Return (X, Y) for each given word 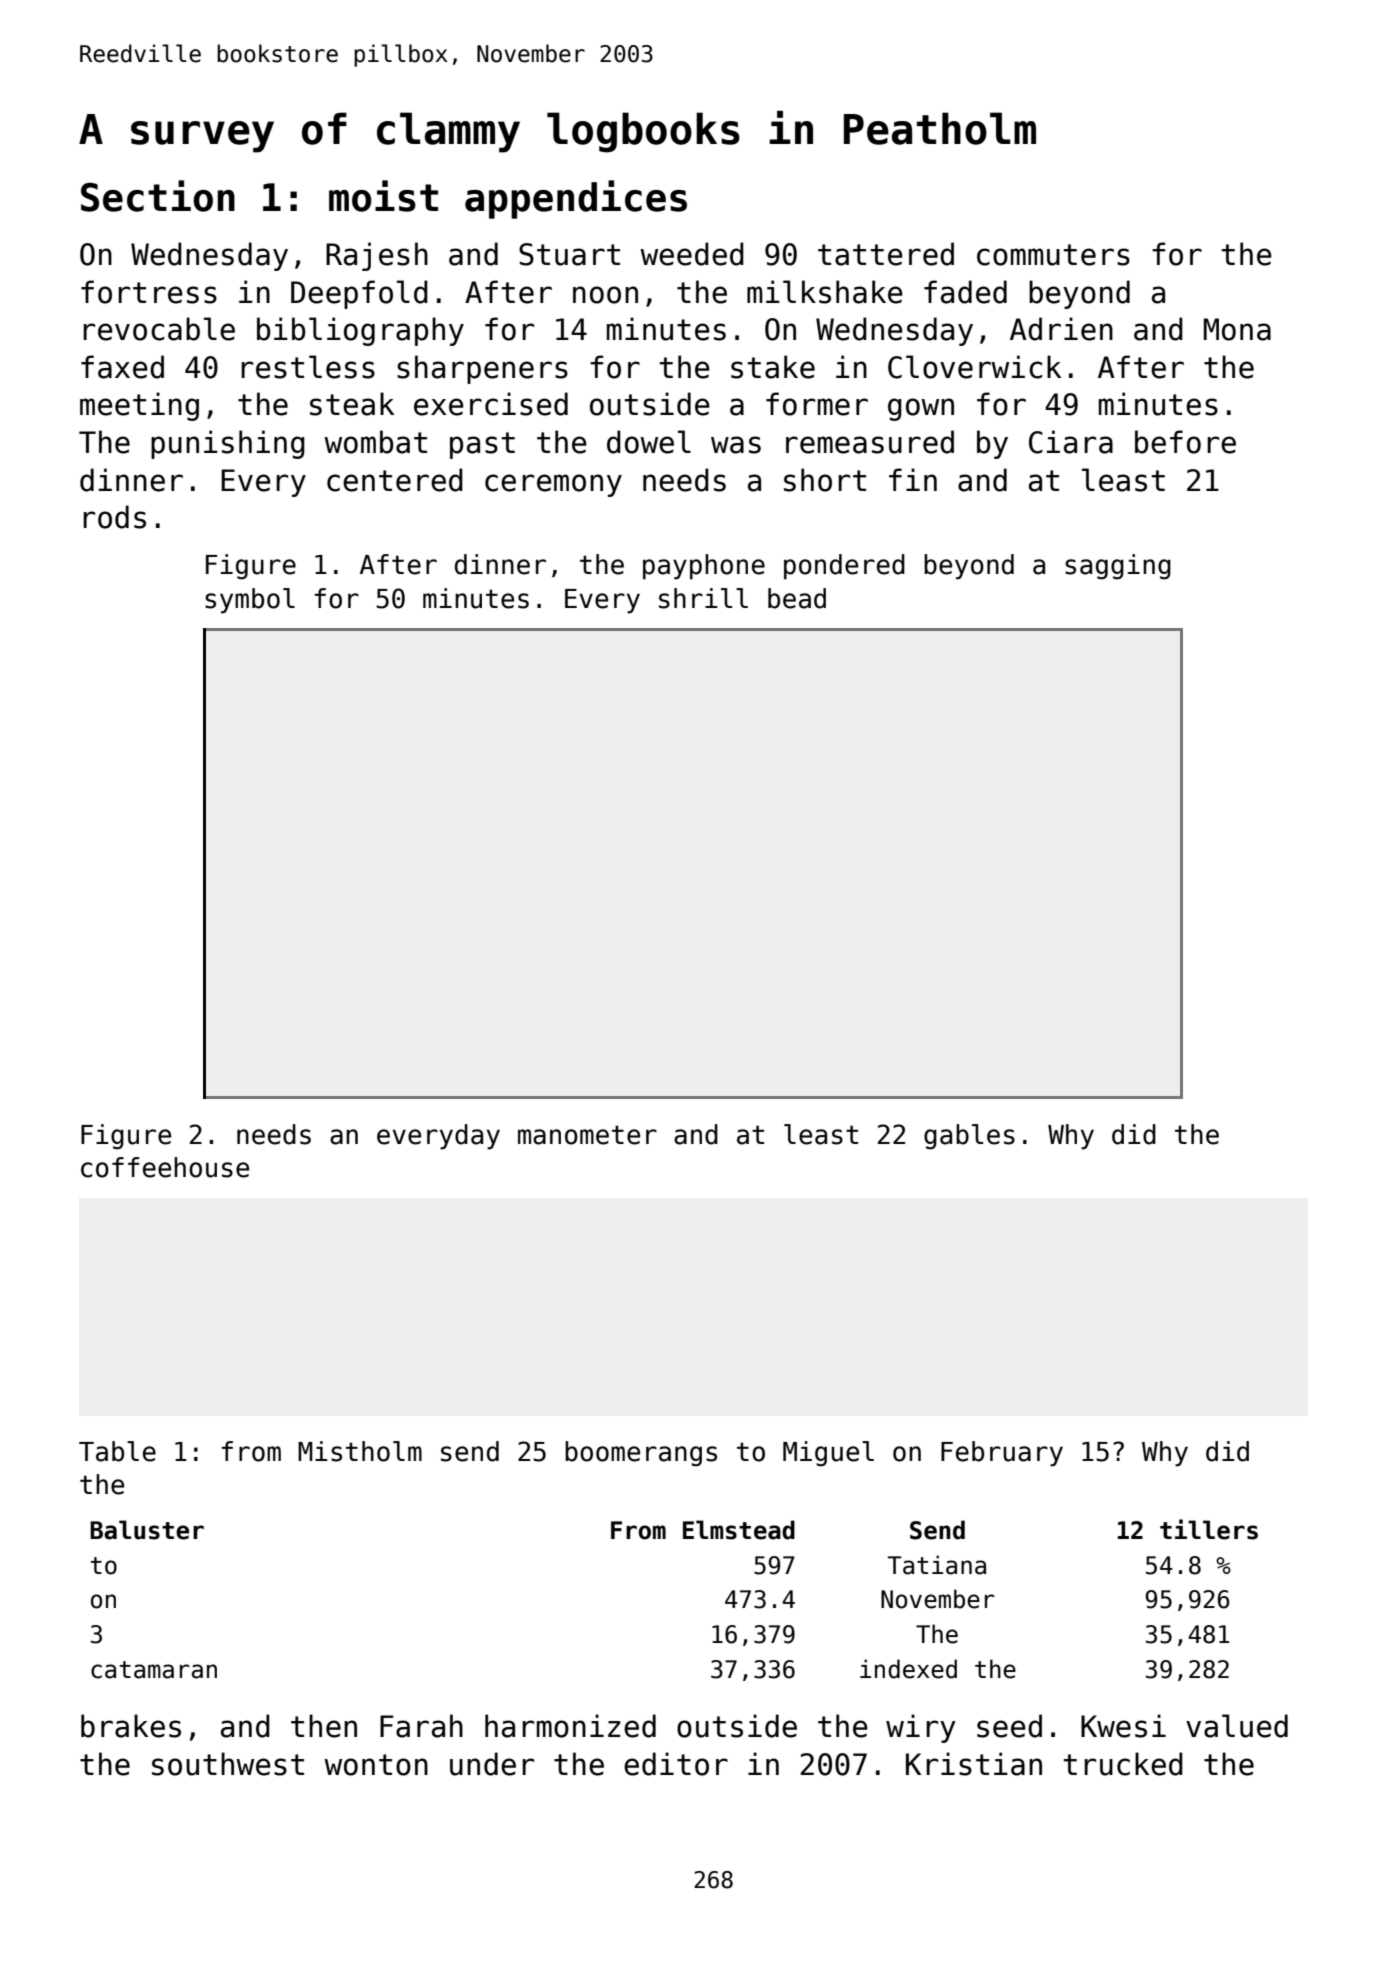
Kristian (974, 1764)
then (324, 1726)
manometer (587, 1135)
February (1002, 1454)
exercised (491, 404)
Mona (1237, 329)
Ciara (1071, 442)
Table (117, 1451)
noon (605, 295)
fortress (149, 292)
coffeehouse (165, 1167)
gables (969, 1137)
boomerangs (641, 1454)
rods (114, 517)
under (492, 1764)
